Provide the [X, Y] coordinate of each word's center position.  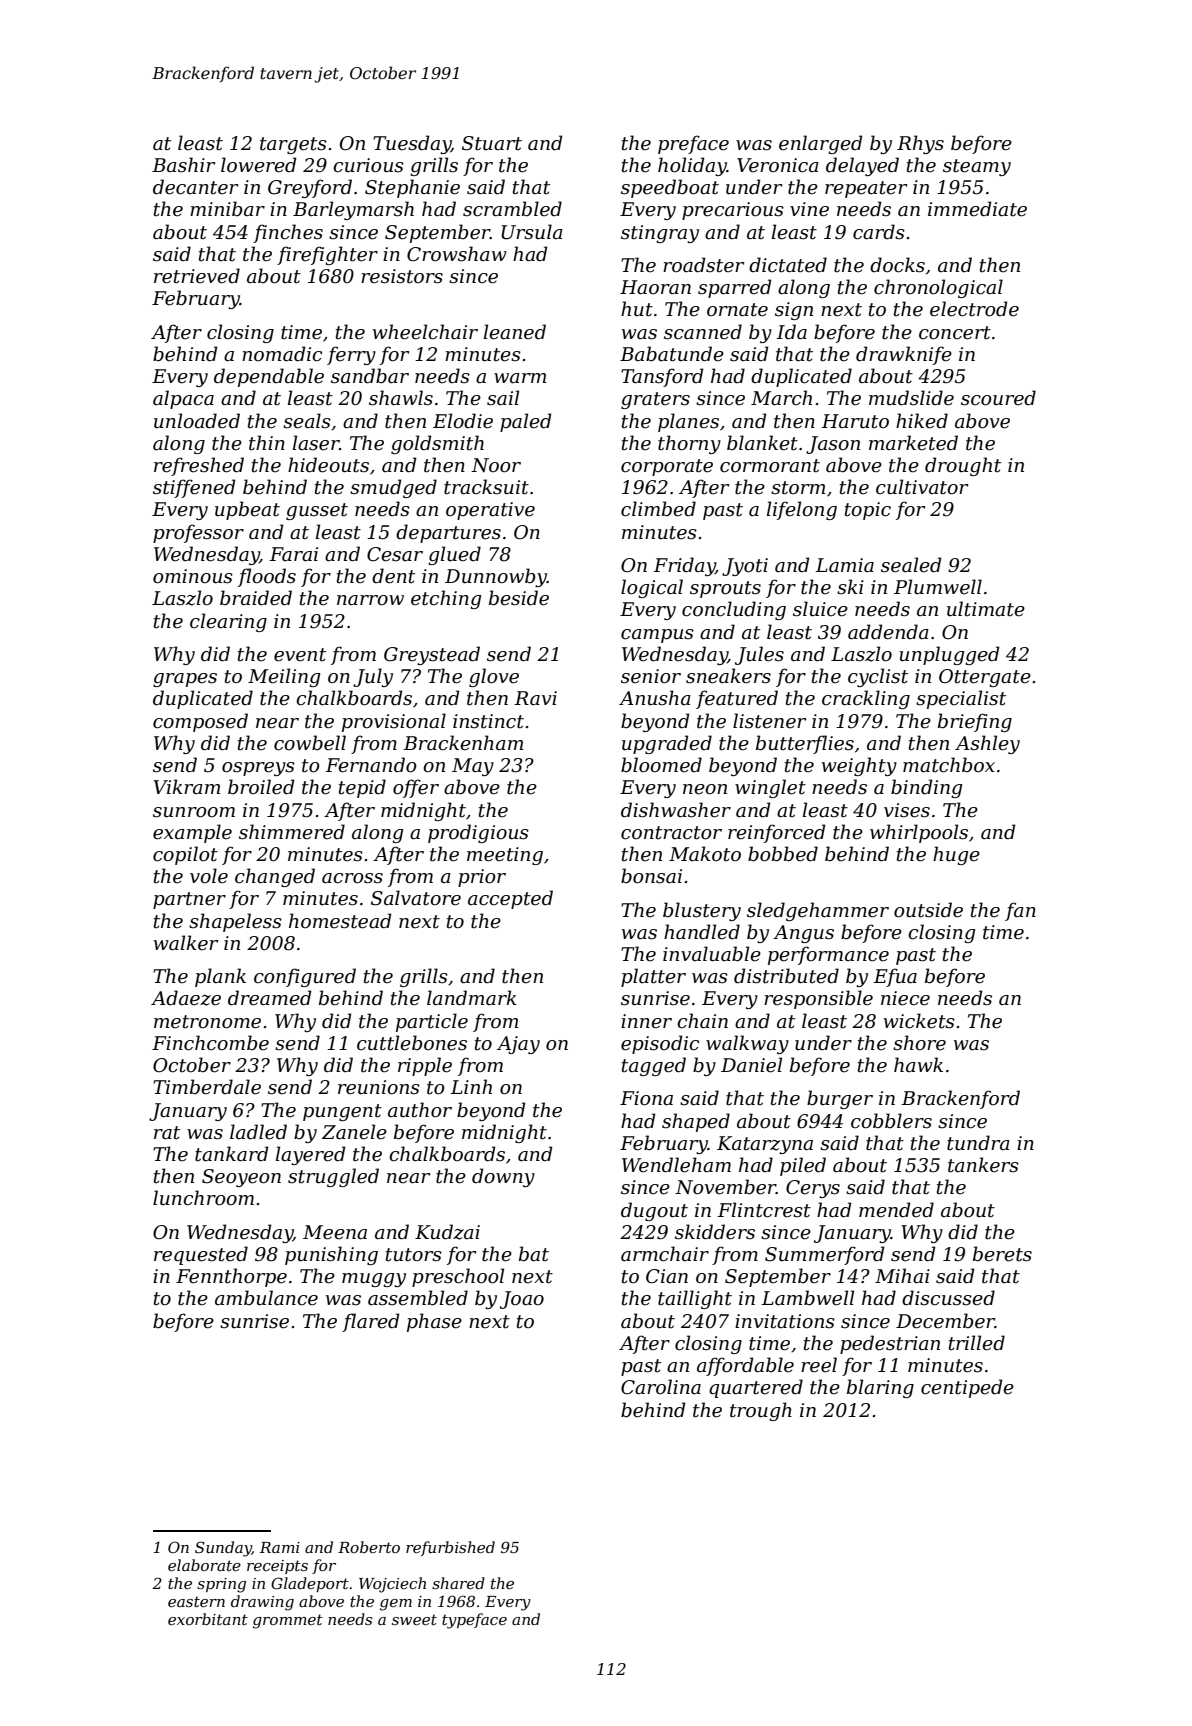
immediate [977, 209]
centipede [967, 1388]
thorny [689, 444]
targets [293, 145]
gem [396, 1605]
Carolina [661, 1387]
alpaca [183, 399]
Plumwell [938, 587]
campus [657, 636]
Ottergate [985, 678]
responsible [818, 999]
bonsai [651, 876]
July [373, 677]
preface [693, 144]
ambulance [266, 1298]
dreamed [270, 998]
